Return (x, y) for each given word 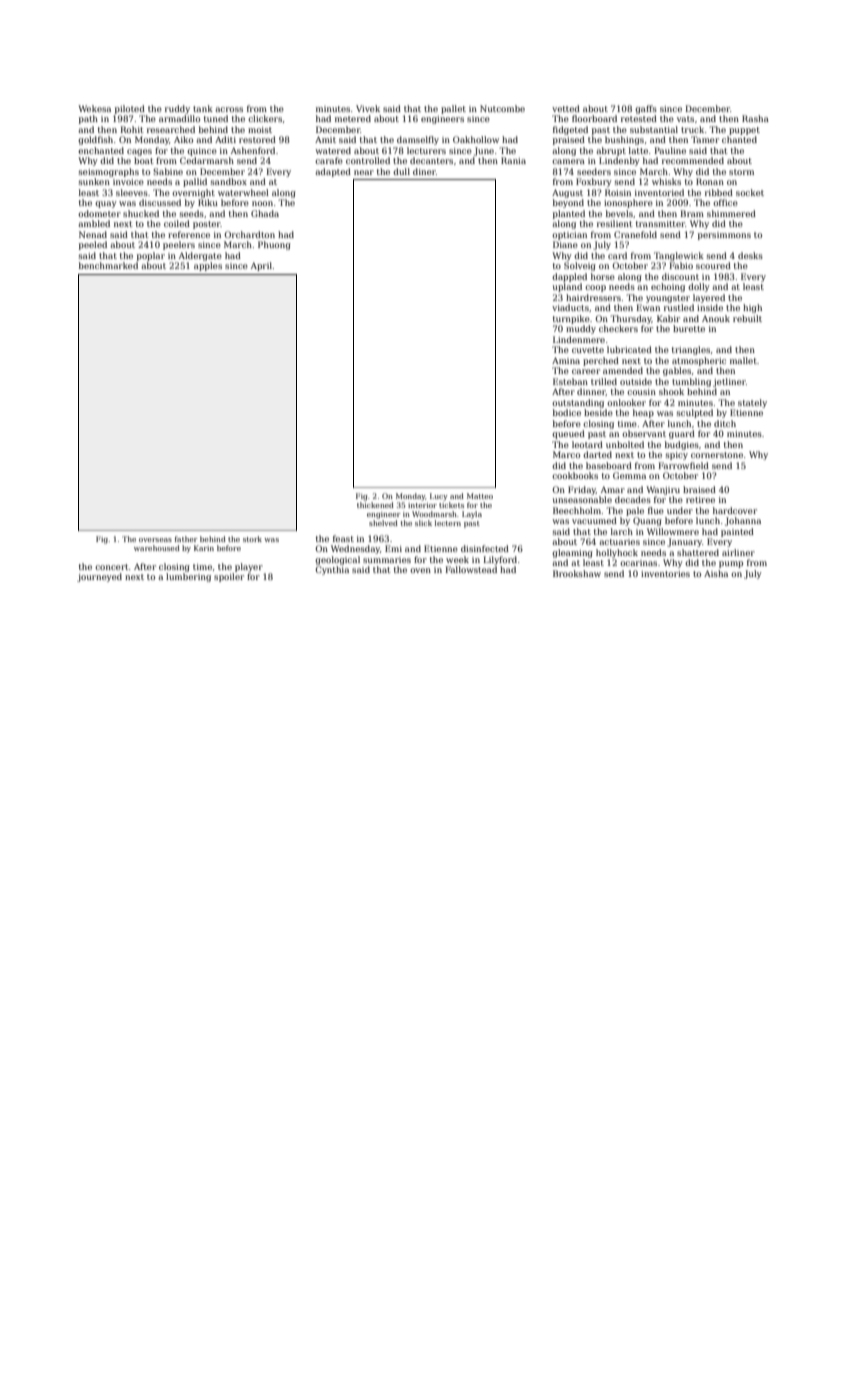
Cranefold (635, 234)
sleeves (132, 192)
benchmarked (108, 265)
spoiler (229, 577)
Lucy (439, 497)
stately (752, 403)
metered (353, 118)
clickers (265, 118)
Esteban (570, 381)
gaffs (646, 109)
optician (569, 236)
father (186, 539)
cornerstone (717, 455)
